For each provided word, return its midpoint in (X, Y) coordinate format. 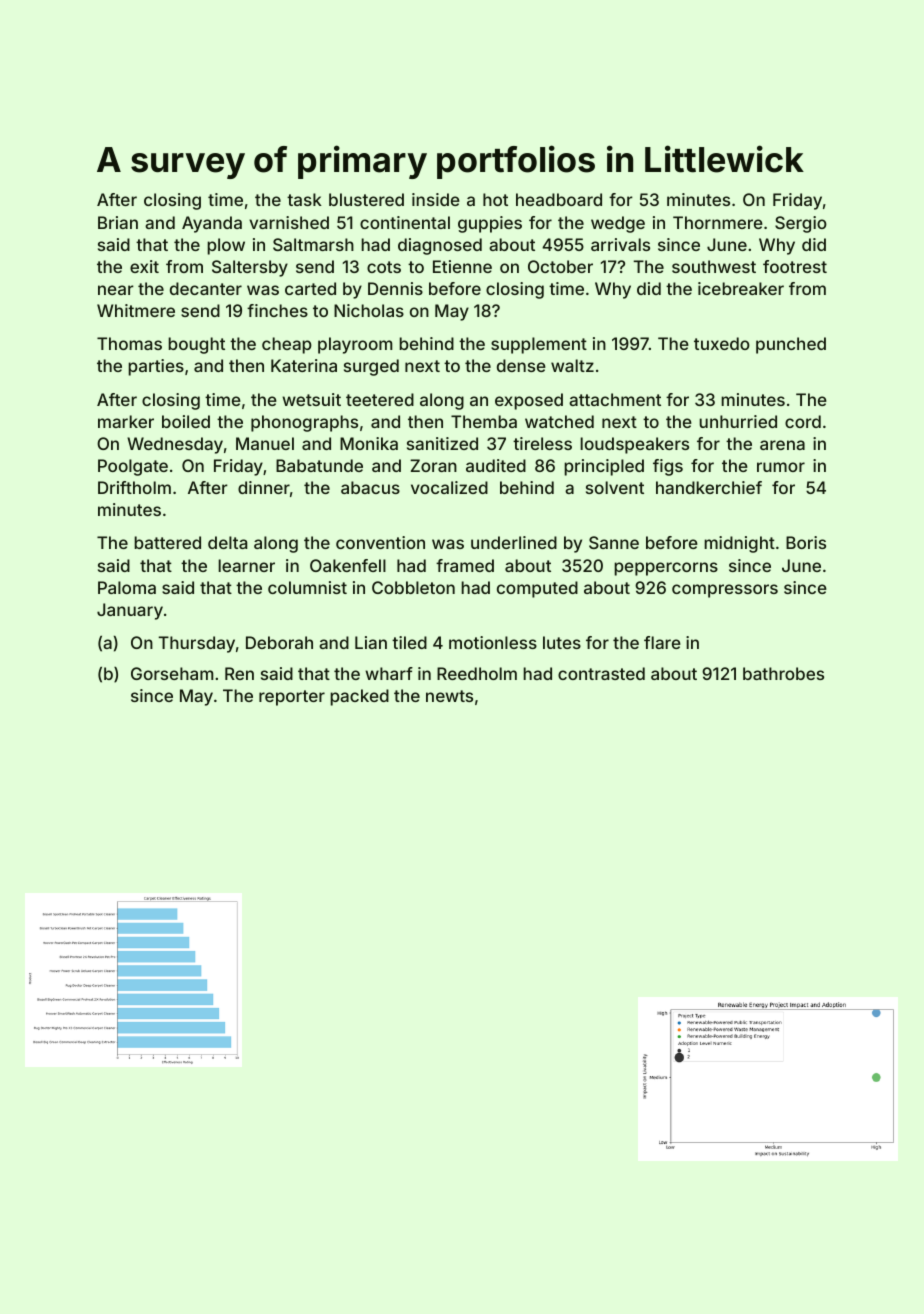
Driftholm (134, 487)
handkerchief (709, 487)
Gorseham (172, 673)
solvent (615, 487)
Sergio (801, 224)
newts (449, 696)
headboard (559, 199)
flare (662, 642)
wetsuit (311, 399)
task (304, 199)
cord (803, 421)
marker (126, 421)
